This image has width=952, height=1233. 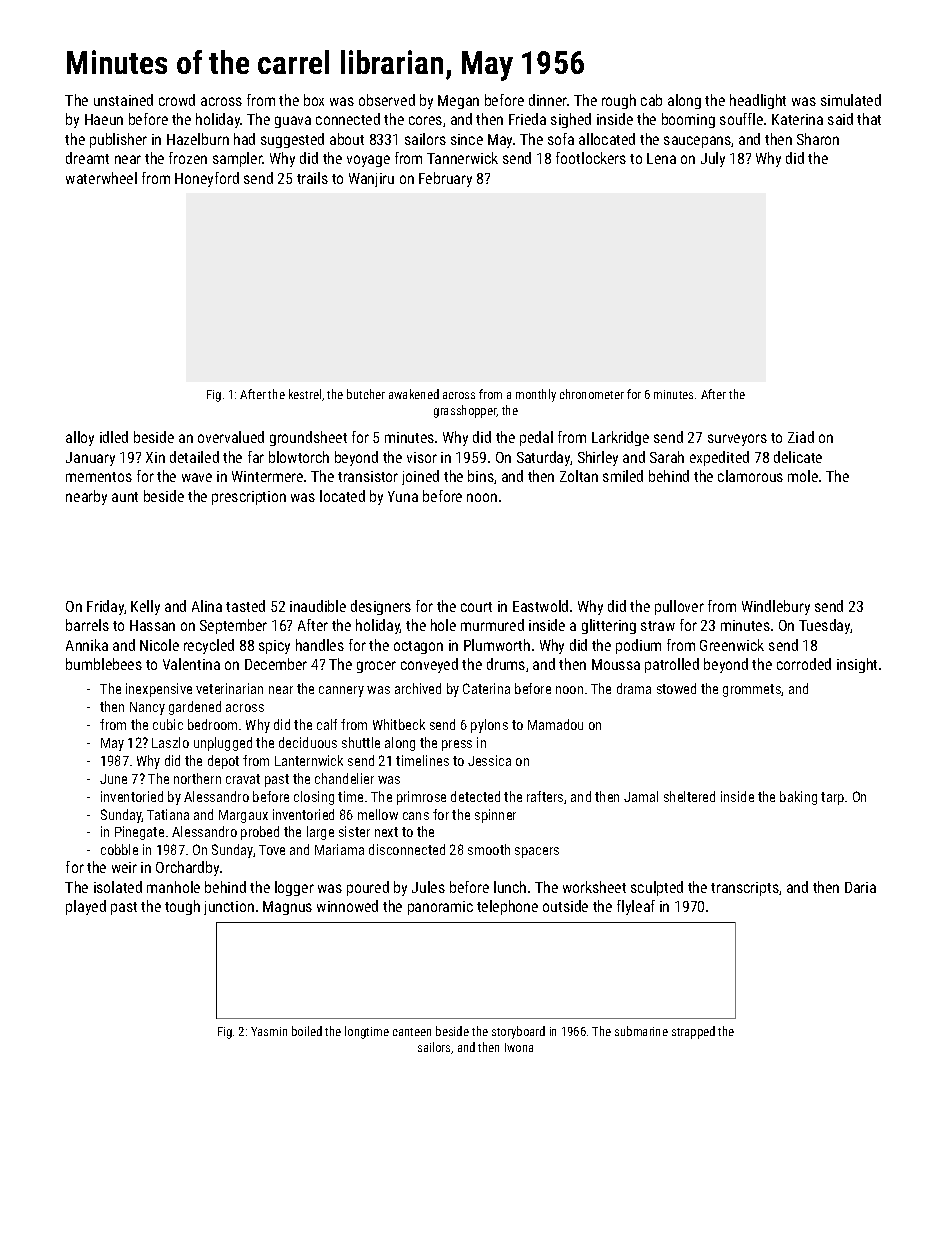 I want to click on surveyors, so click(x=737, y=440).
